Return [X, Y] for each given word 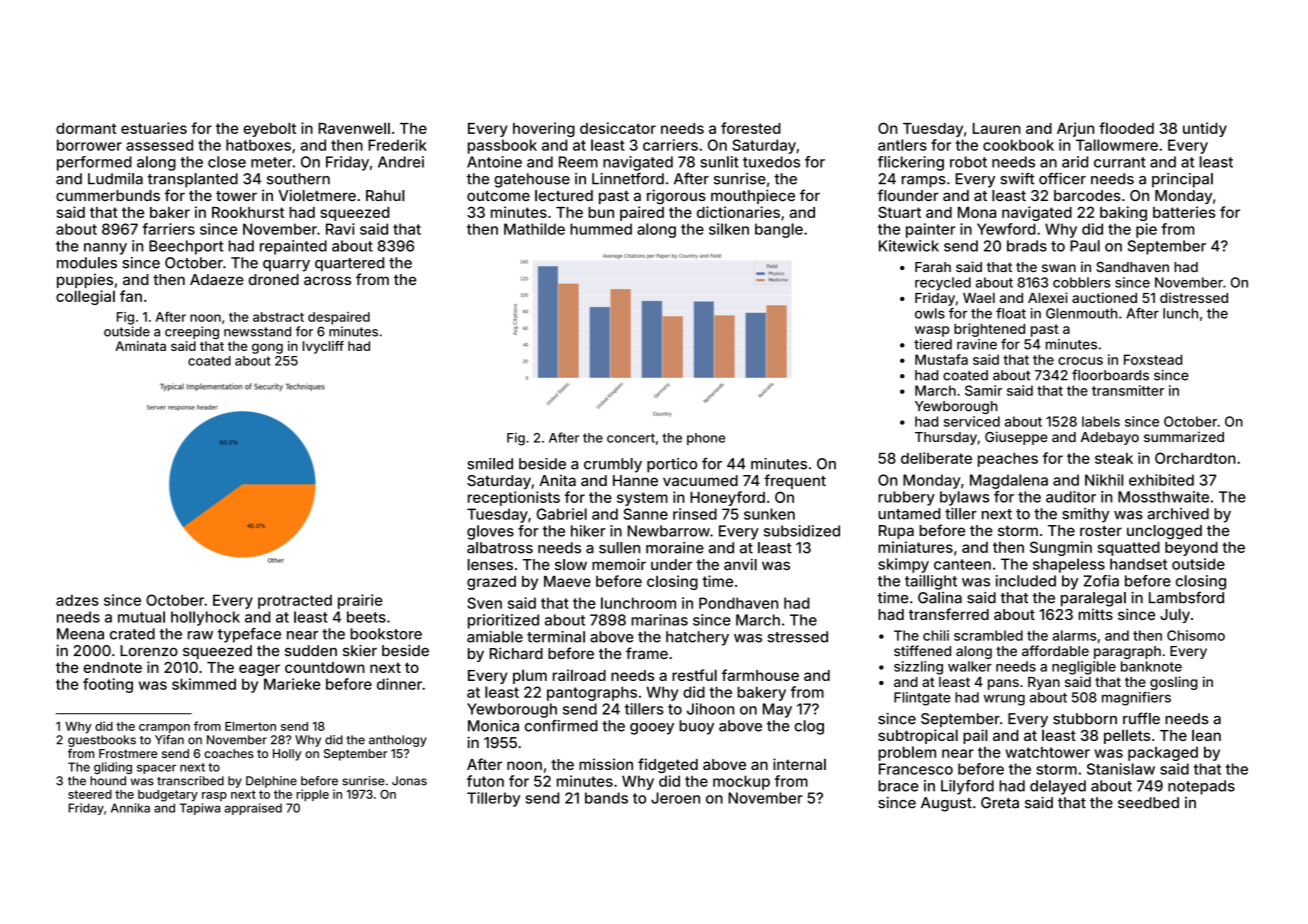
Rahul [385, 196]
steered [90, 794]
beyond [1191, 549]
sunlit [719, 162]
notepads [1201, 787]
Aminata [140, 346]
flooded [1126, 128]
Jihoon [710, 709]
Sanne [645, 514]
